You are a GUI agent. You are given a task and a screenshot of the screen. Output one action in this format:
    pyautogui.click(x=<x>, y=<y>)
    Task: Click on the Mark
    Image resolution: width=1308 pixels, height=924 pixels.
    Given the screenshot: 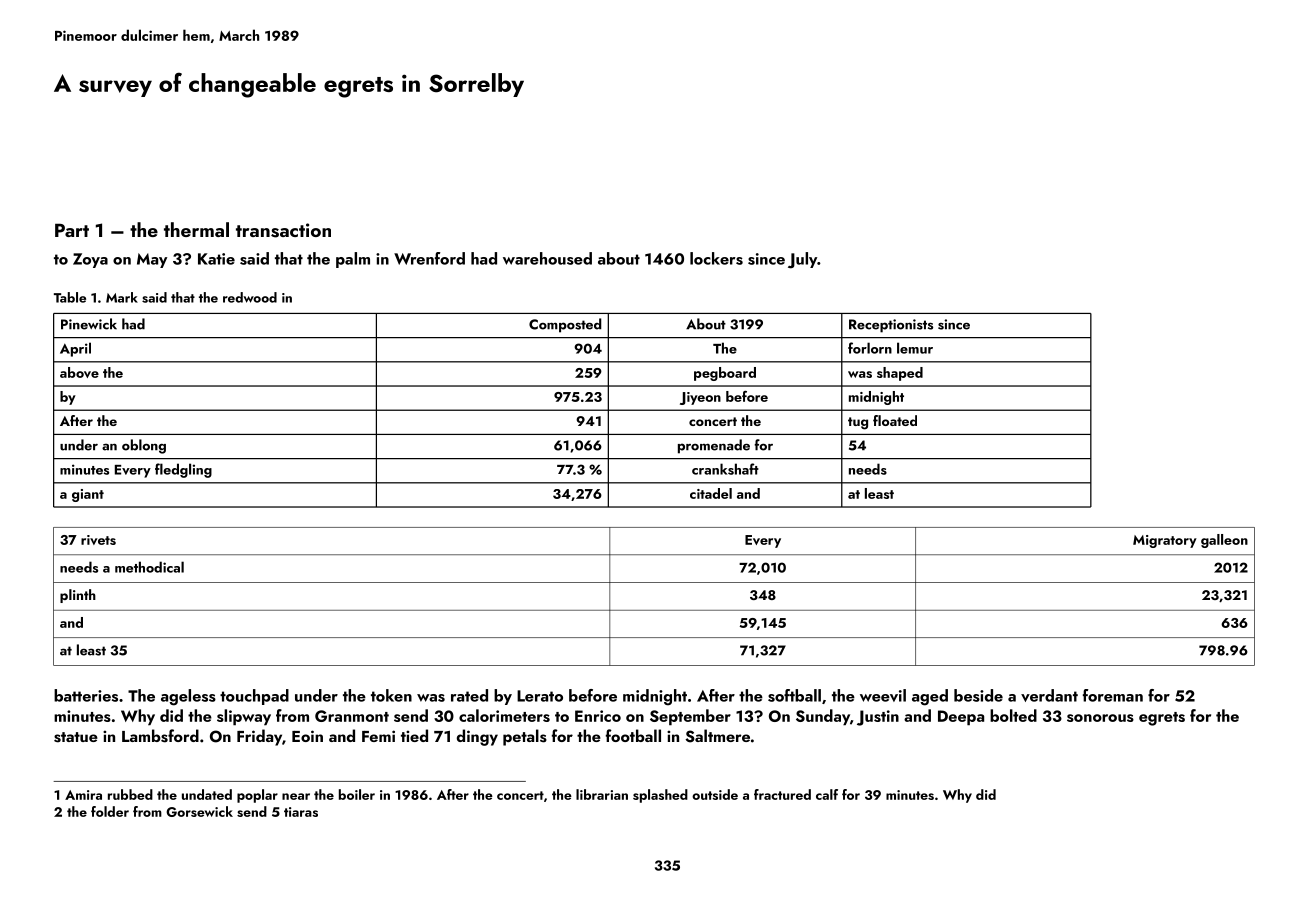 What is the action you would take?
    pyautogui.click(x=122, y=297)
